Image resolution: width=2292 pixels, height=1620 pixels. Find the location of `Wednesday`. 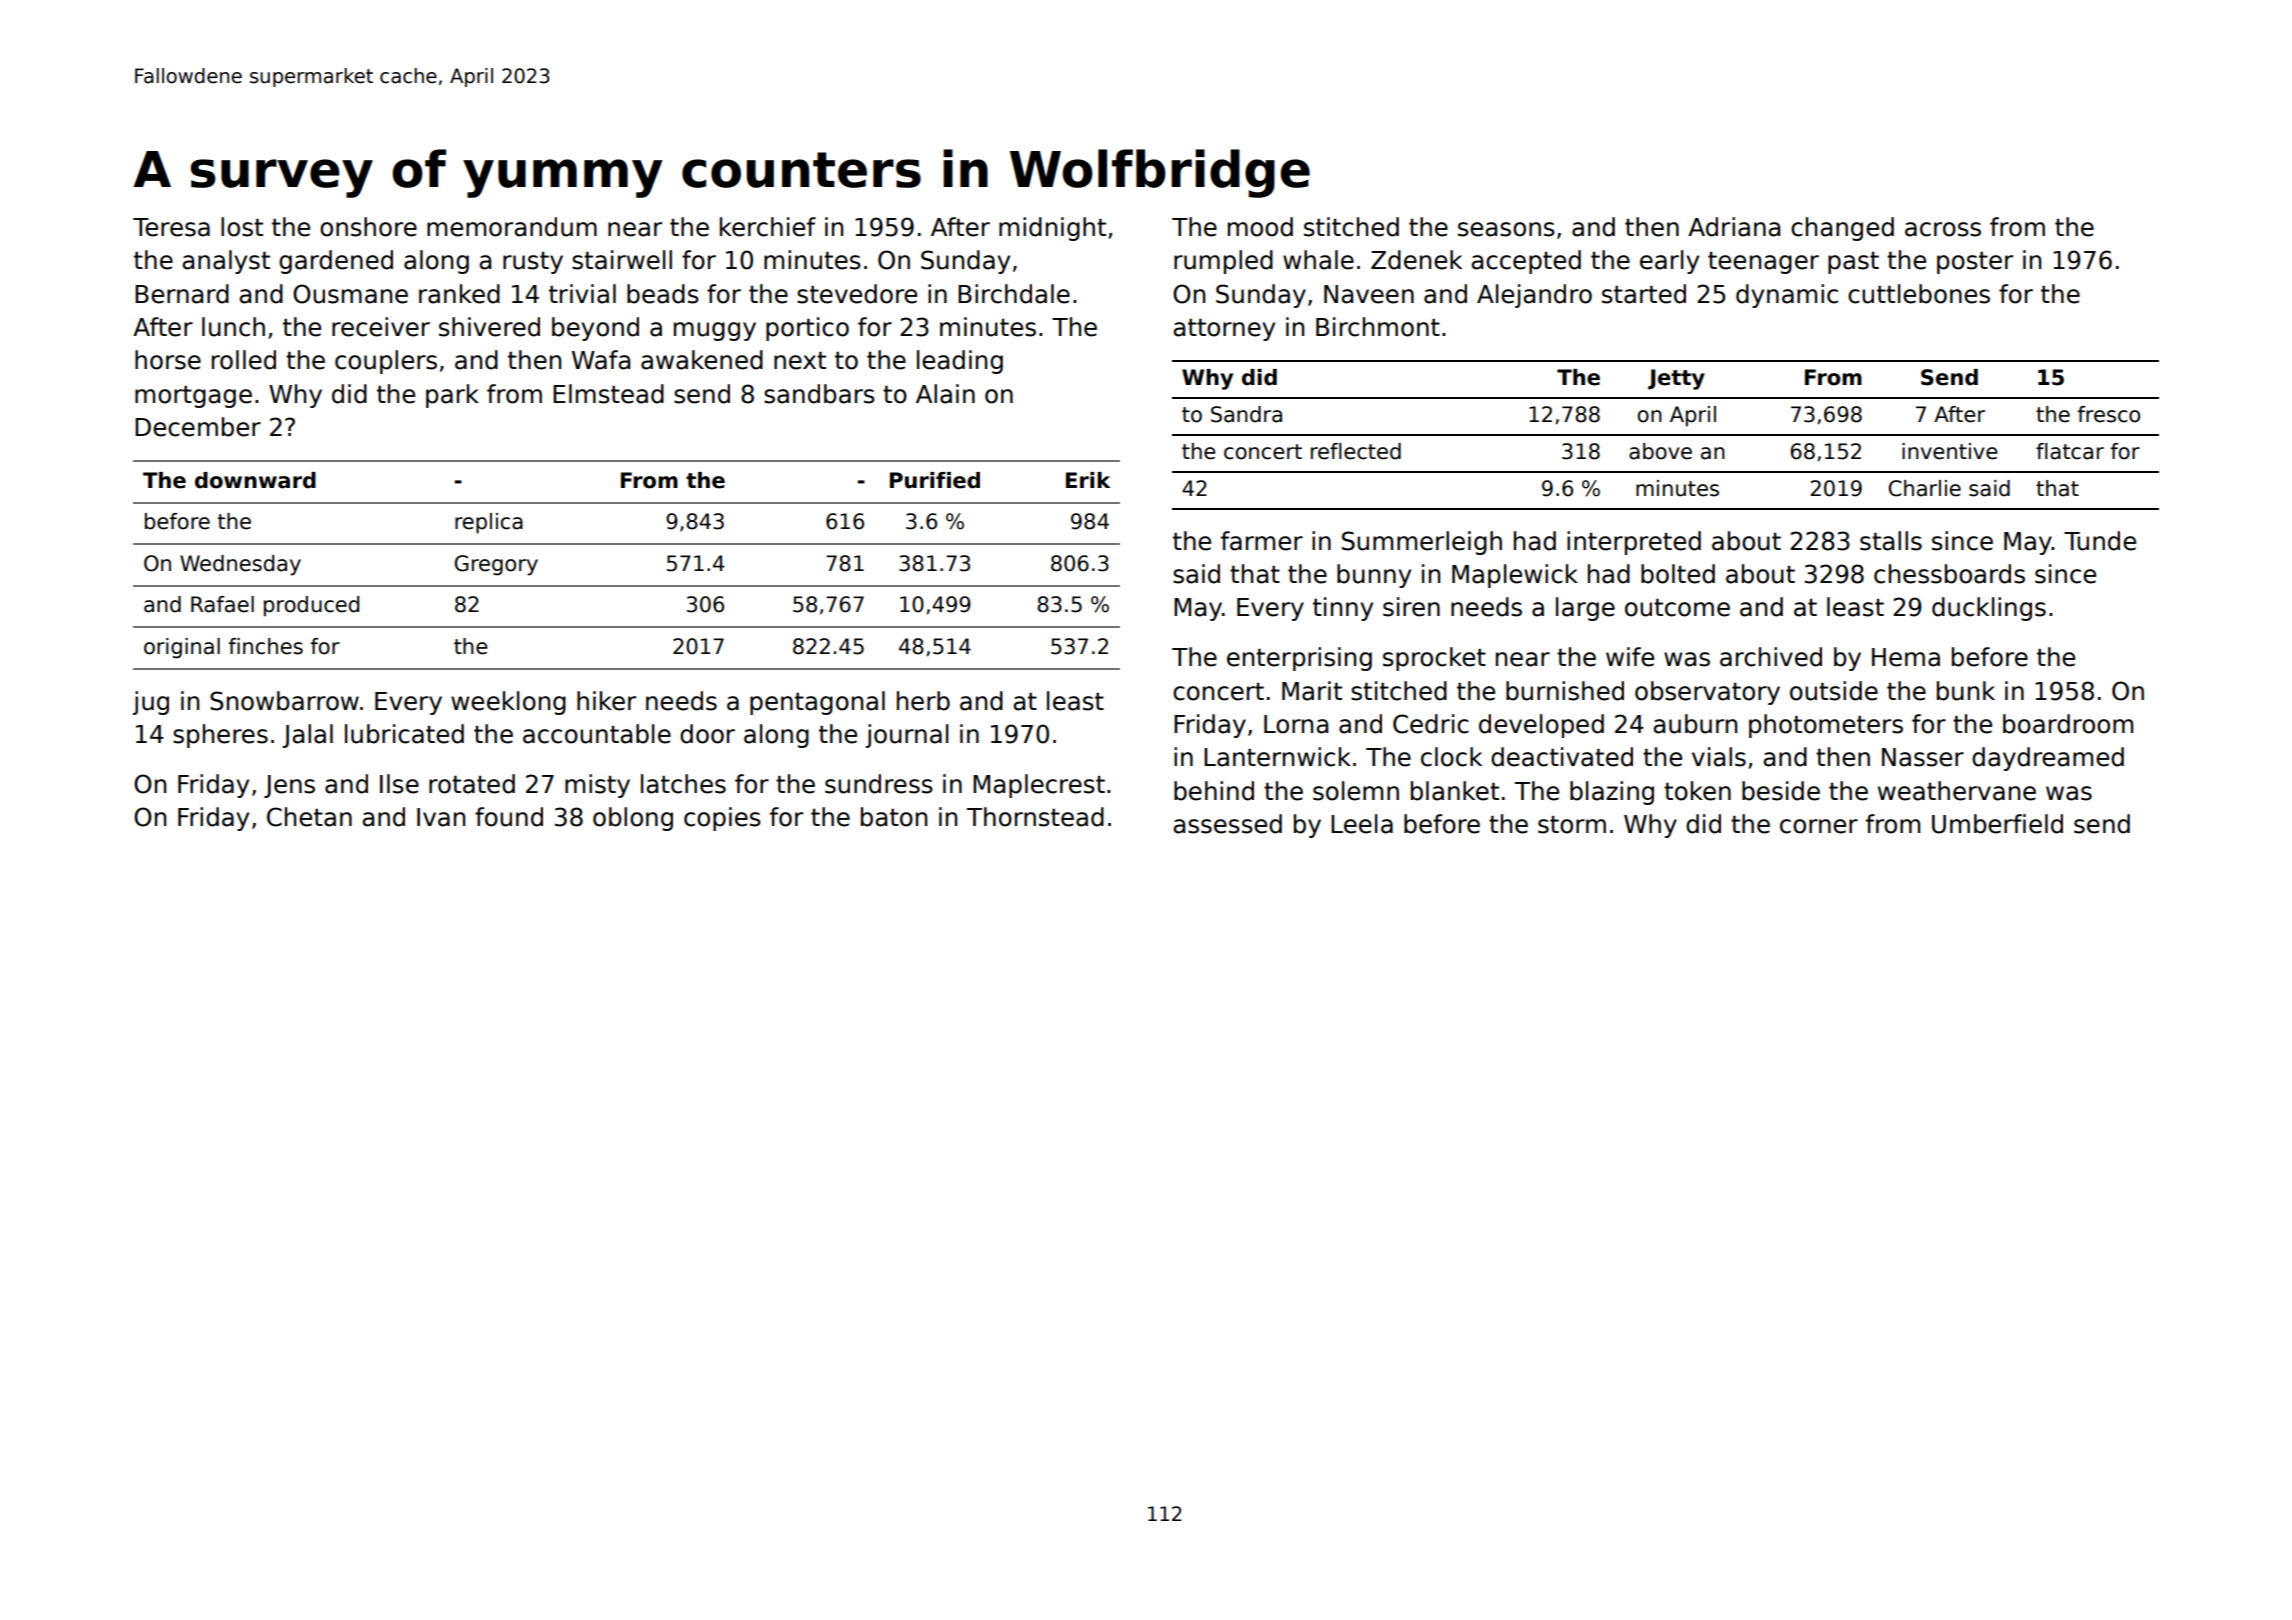

Wednesday is located at coordinates (240, 565).
